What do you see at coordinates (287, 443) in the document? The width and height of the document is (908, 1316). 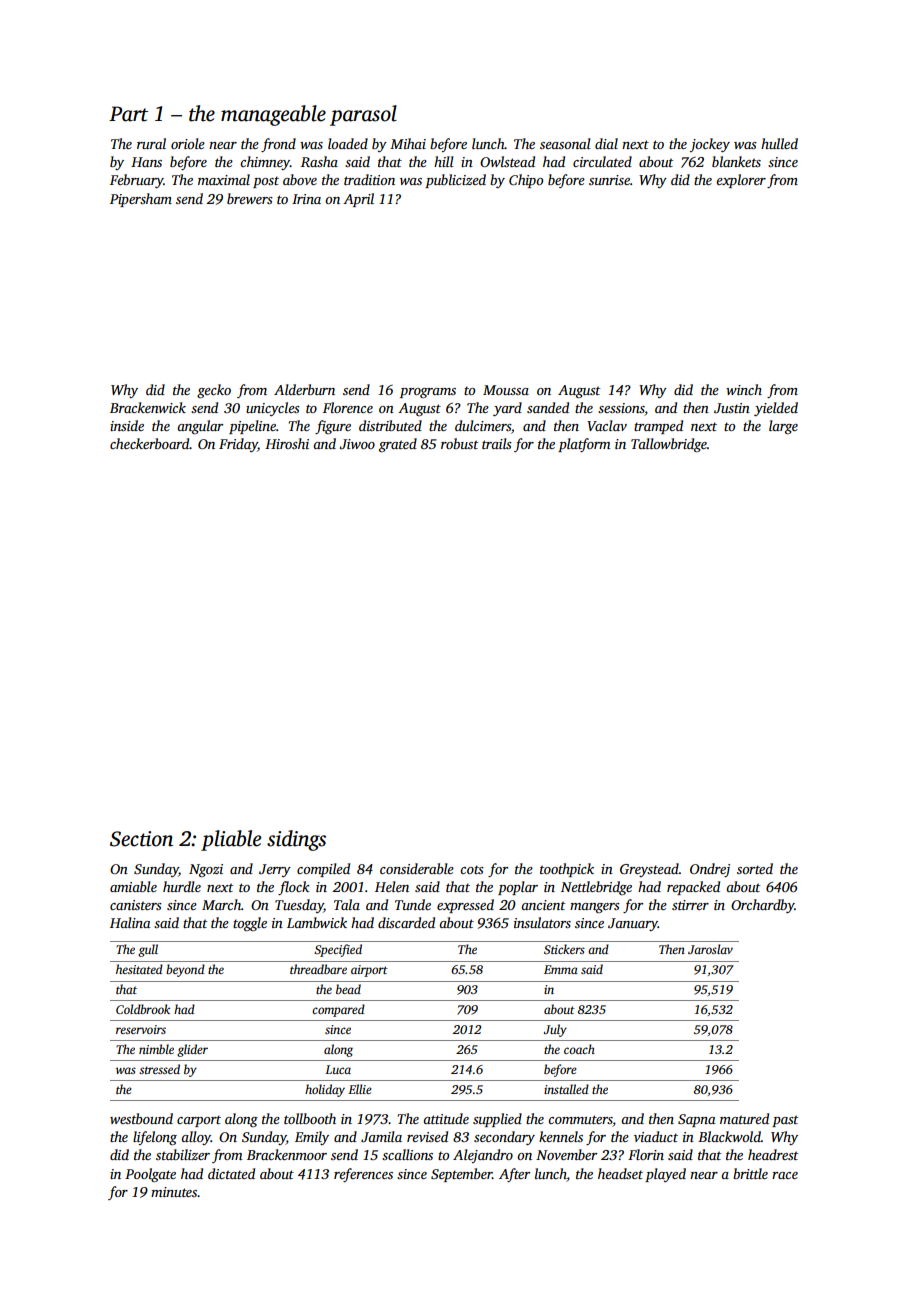 I see `Hiroshi` at bounding box center [287, 443].
